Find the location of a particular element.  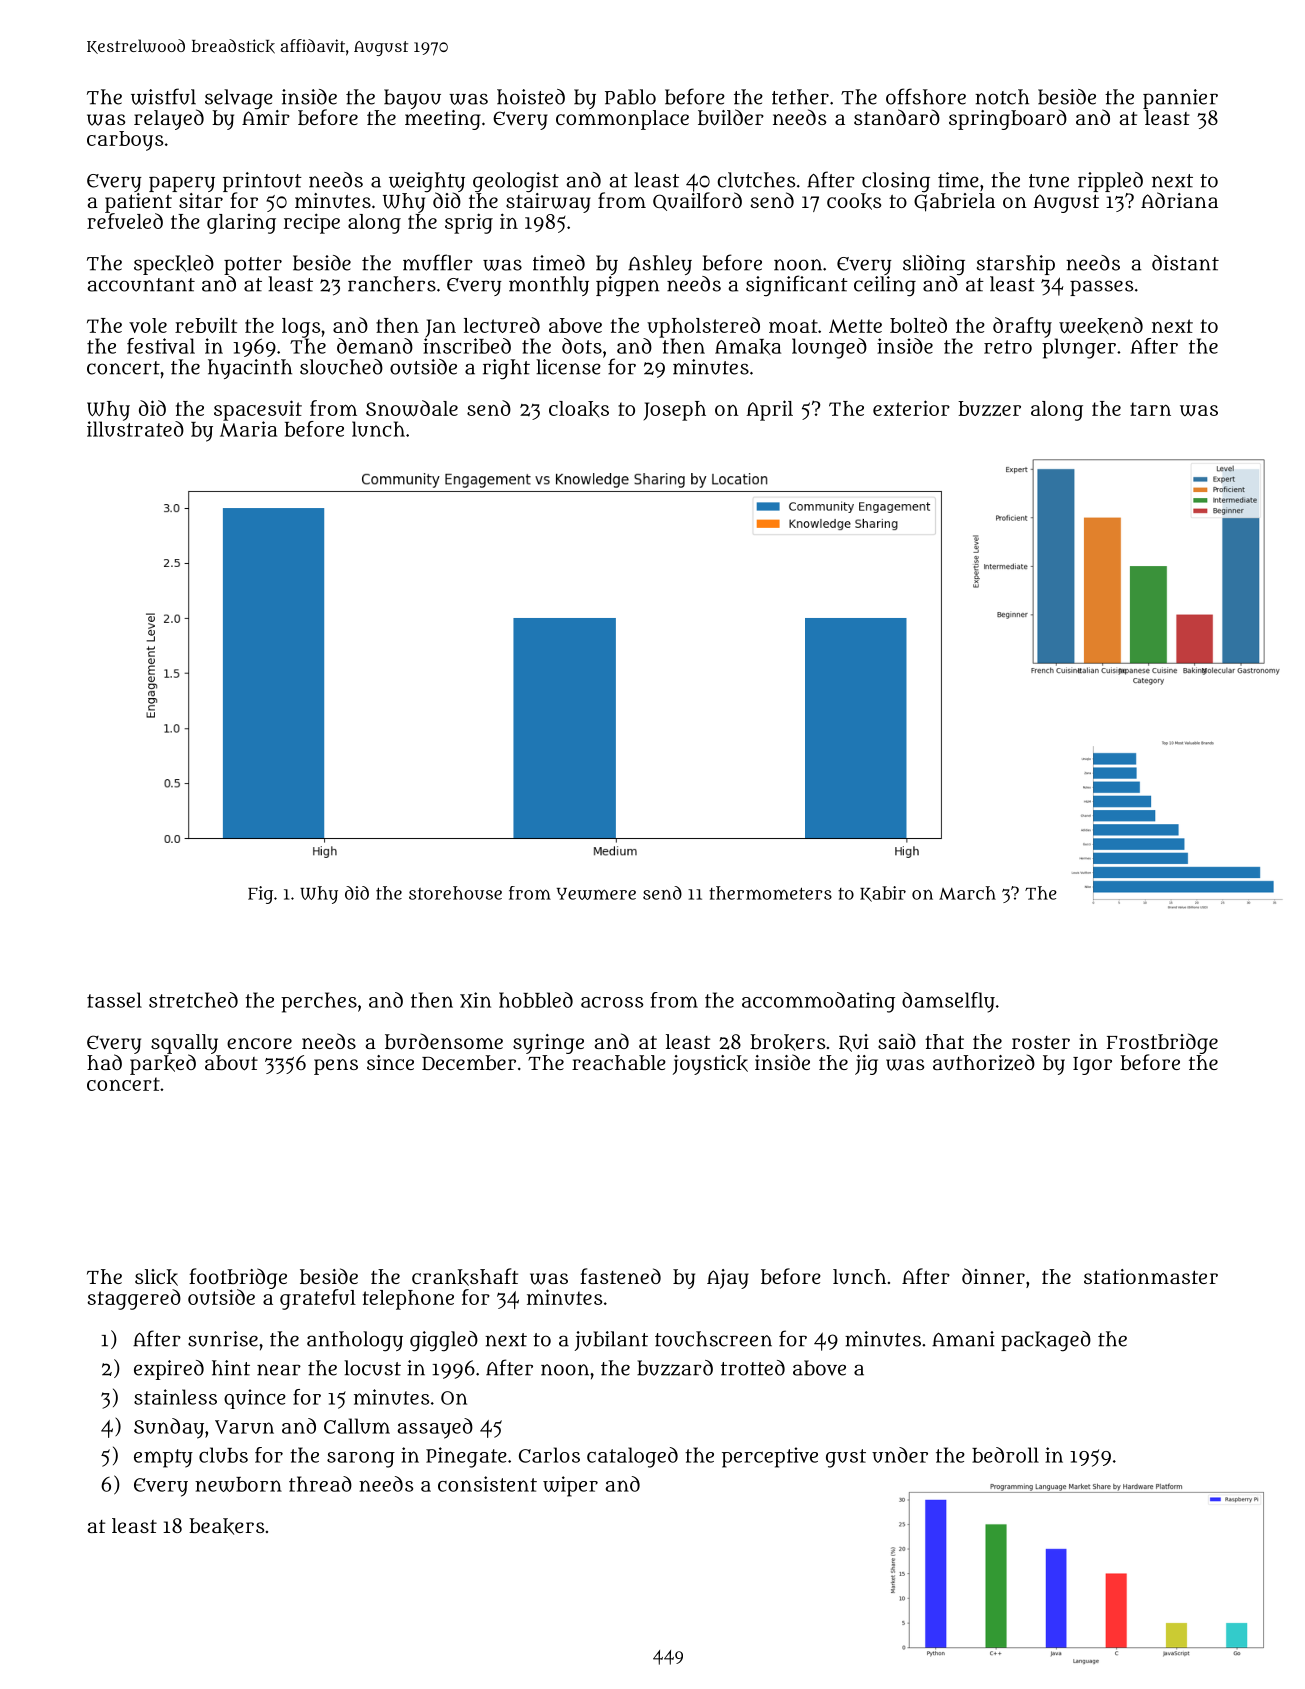

Yewmere is located at coordinates (596, 894).
